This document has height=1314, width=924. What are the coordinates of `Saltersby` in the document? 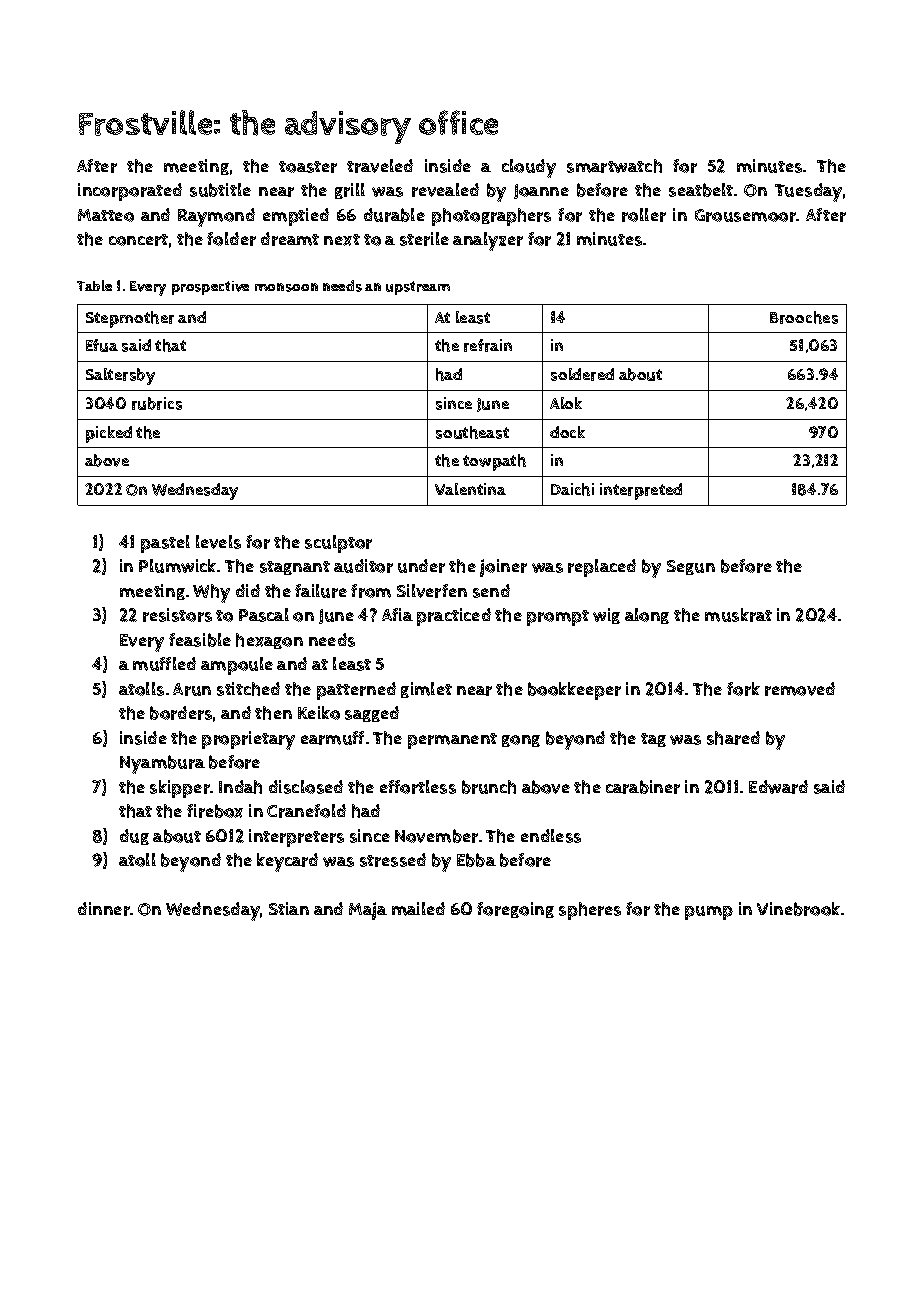 It's located at (120, 376).
